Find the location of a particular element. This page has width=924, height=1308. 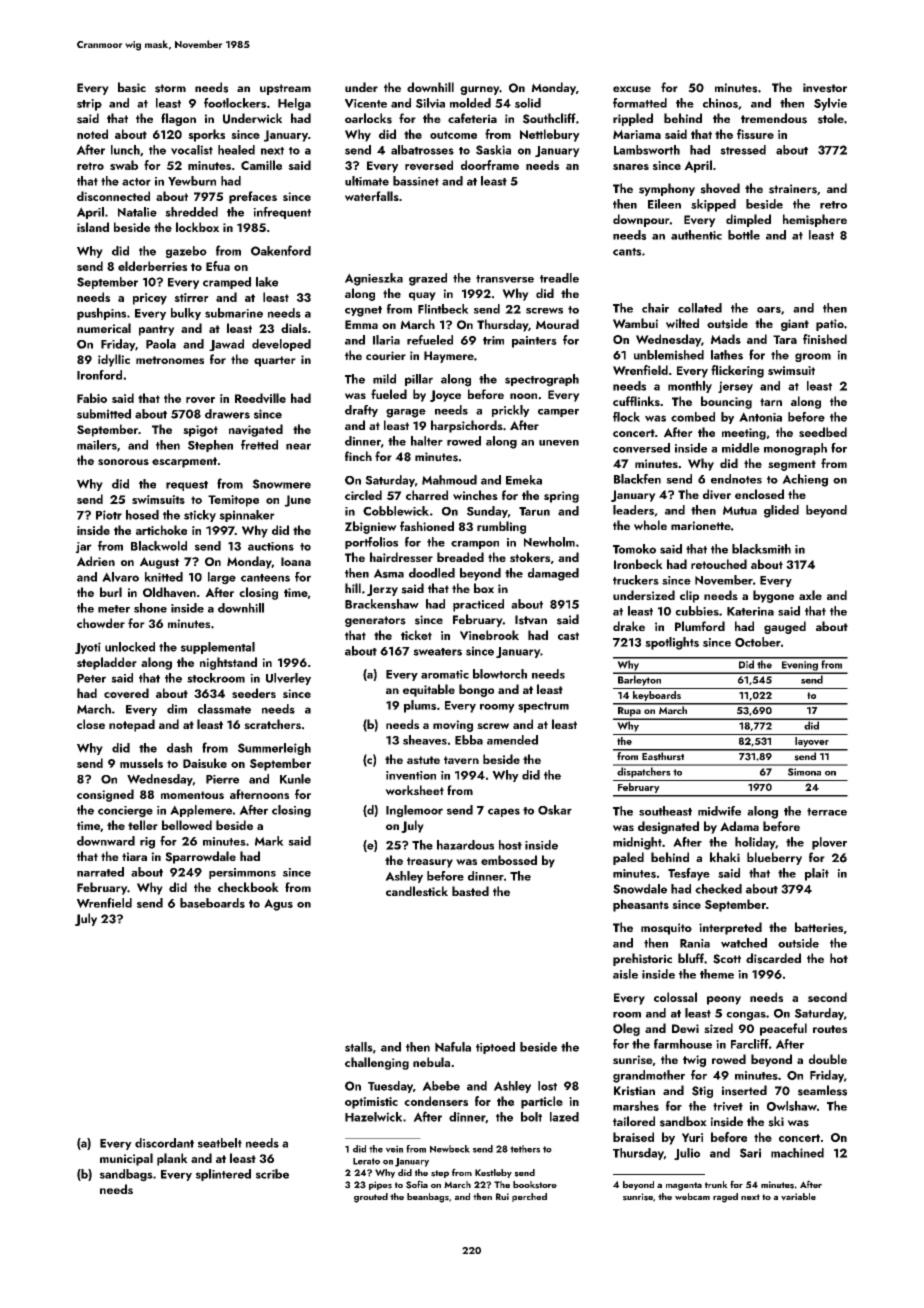

chinos is located at coordinates (720, 103).
